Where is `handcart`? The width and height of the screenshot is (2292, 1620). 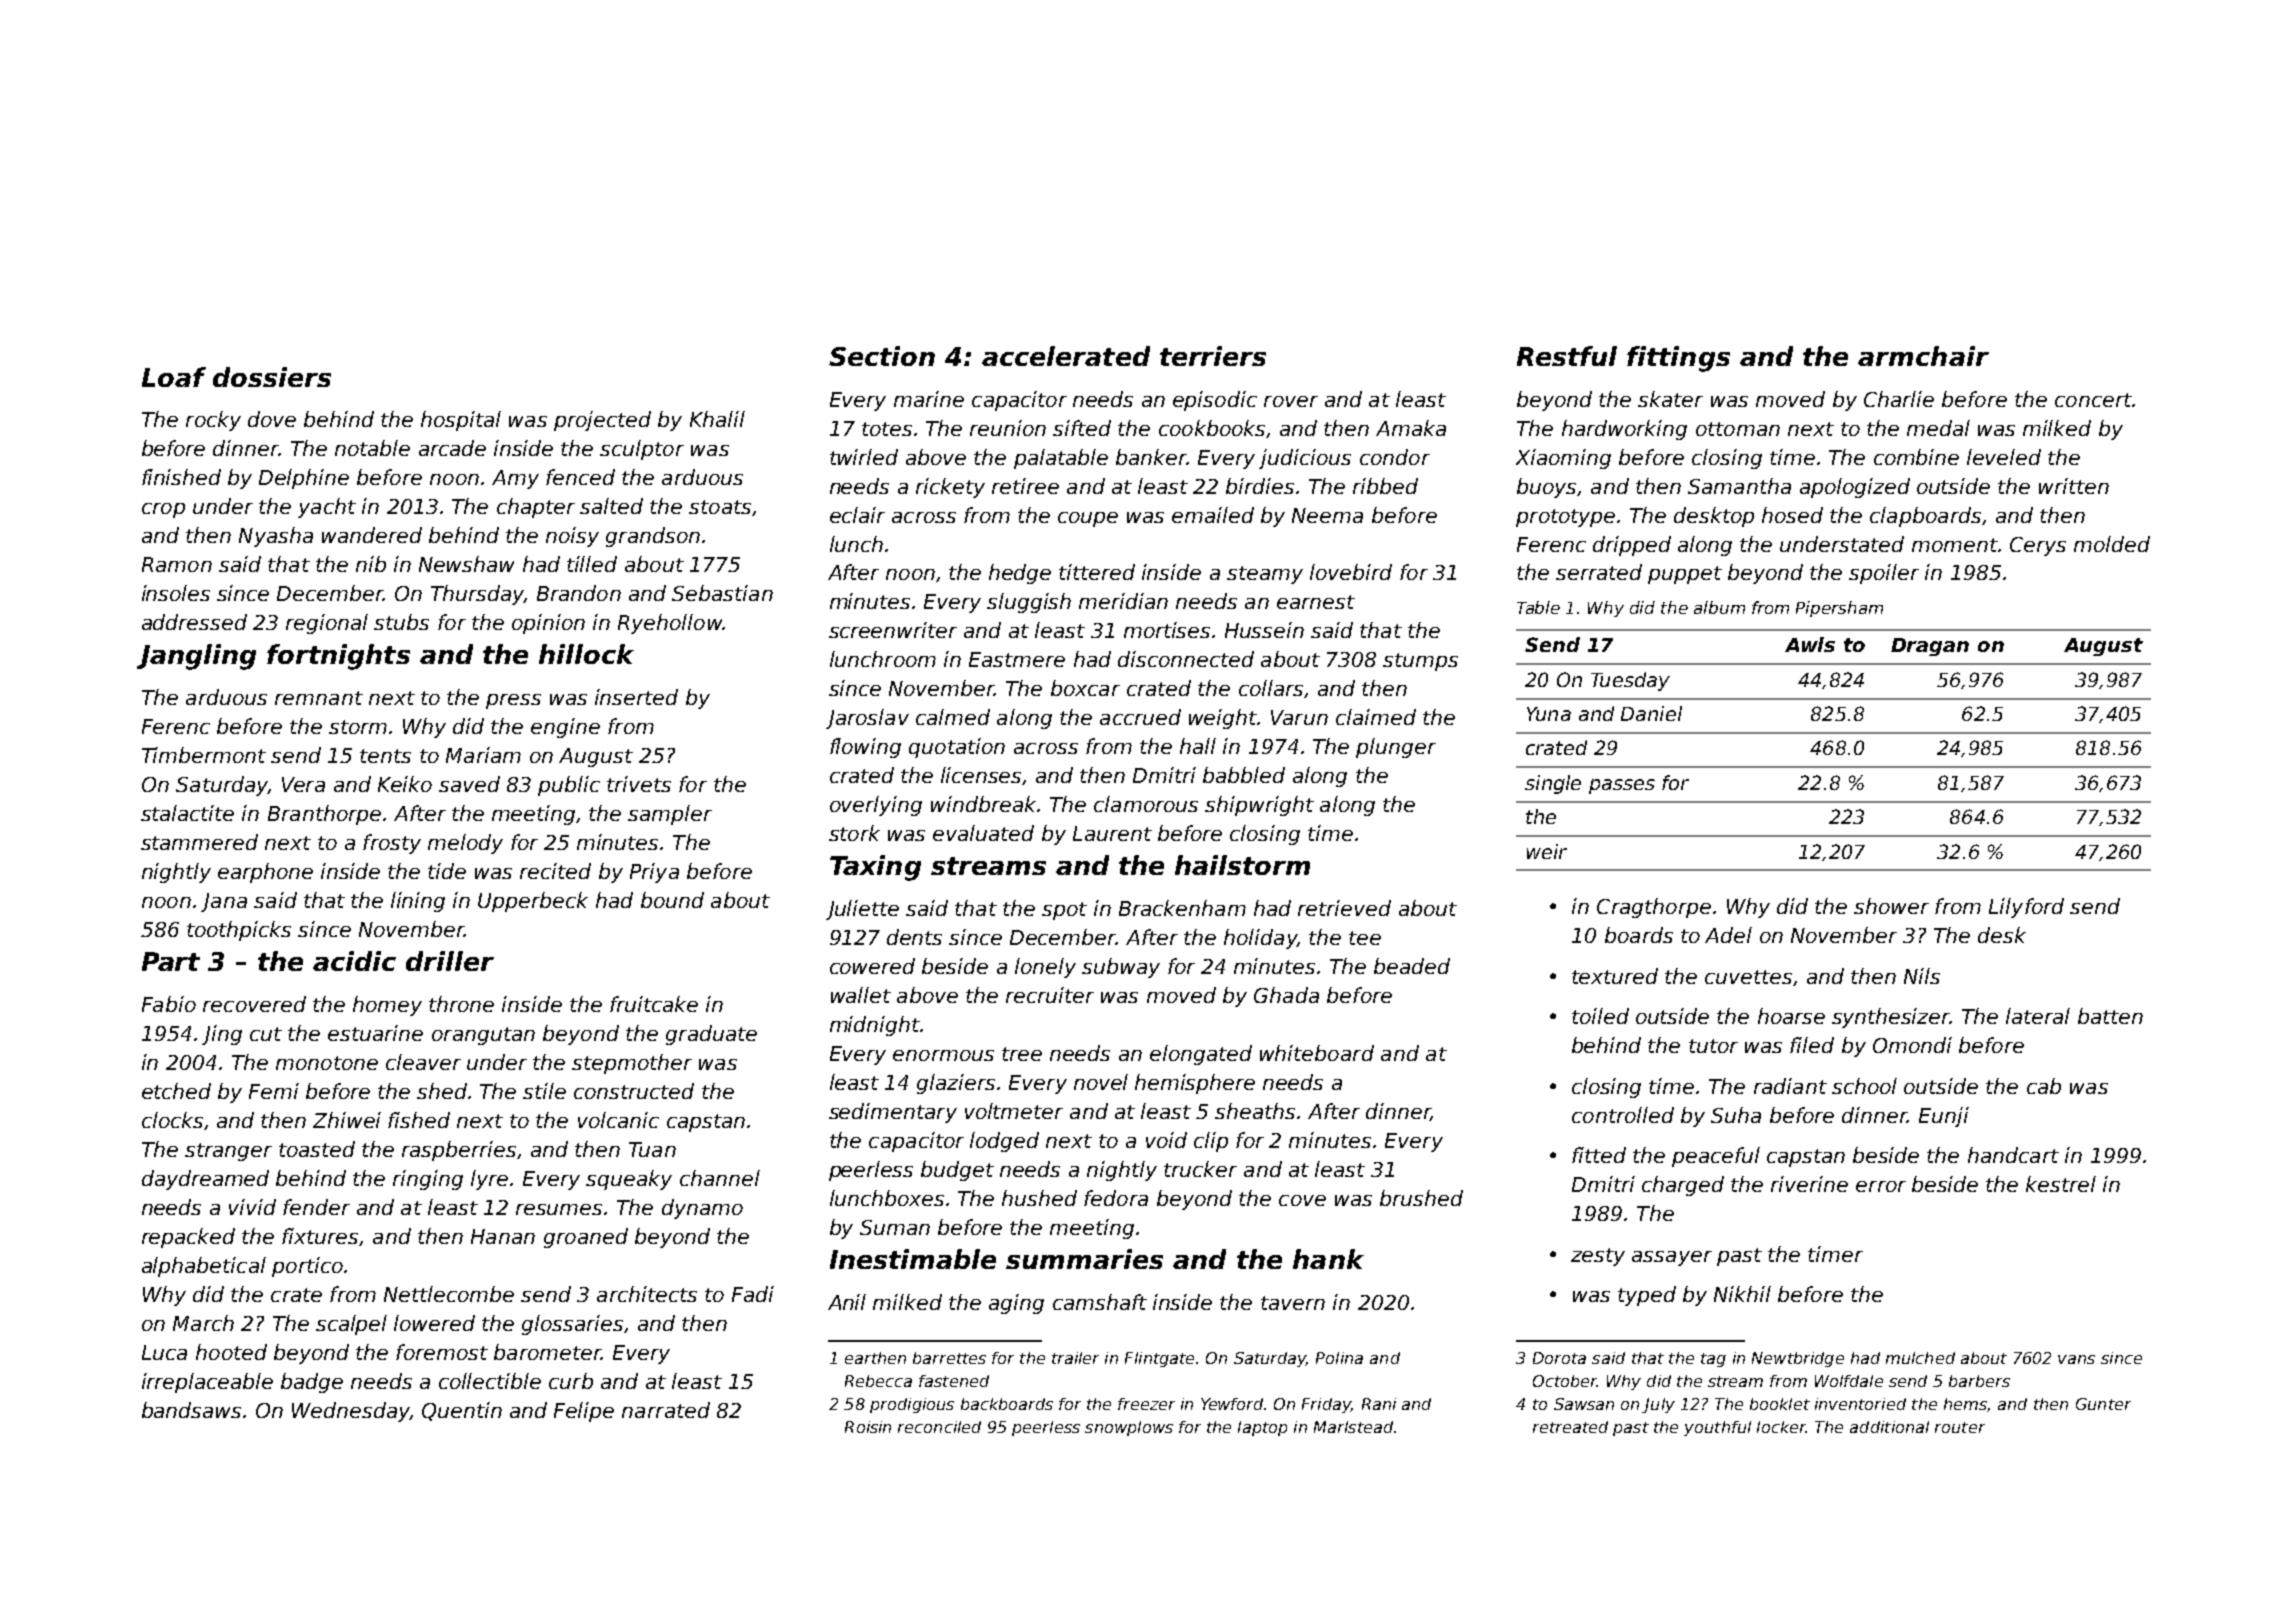 handcart is located at coordinates (2013, 1155).
